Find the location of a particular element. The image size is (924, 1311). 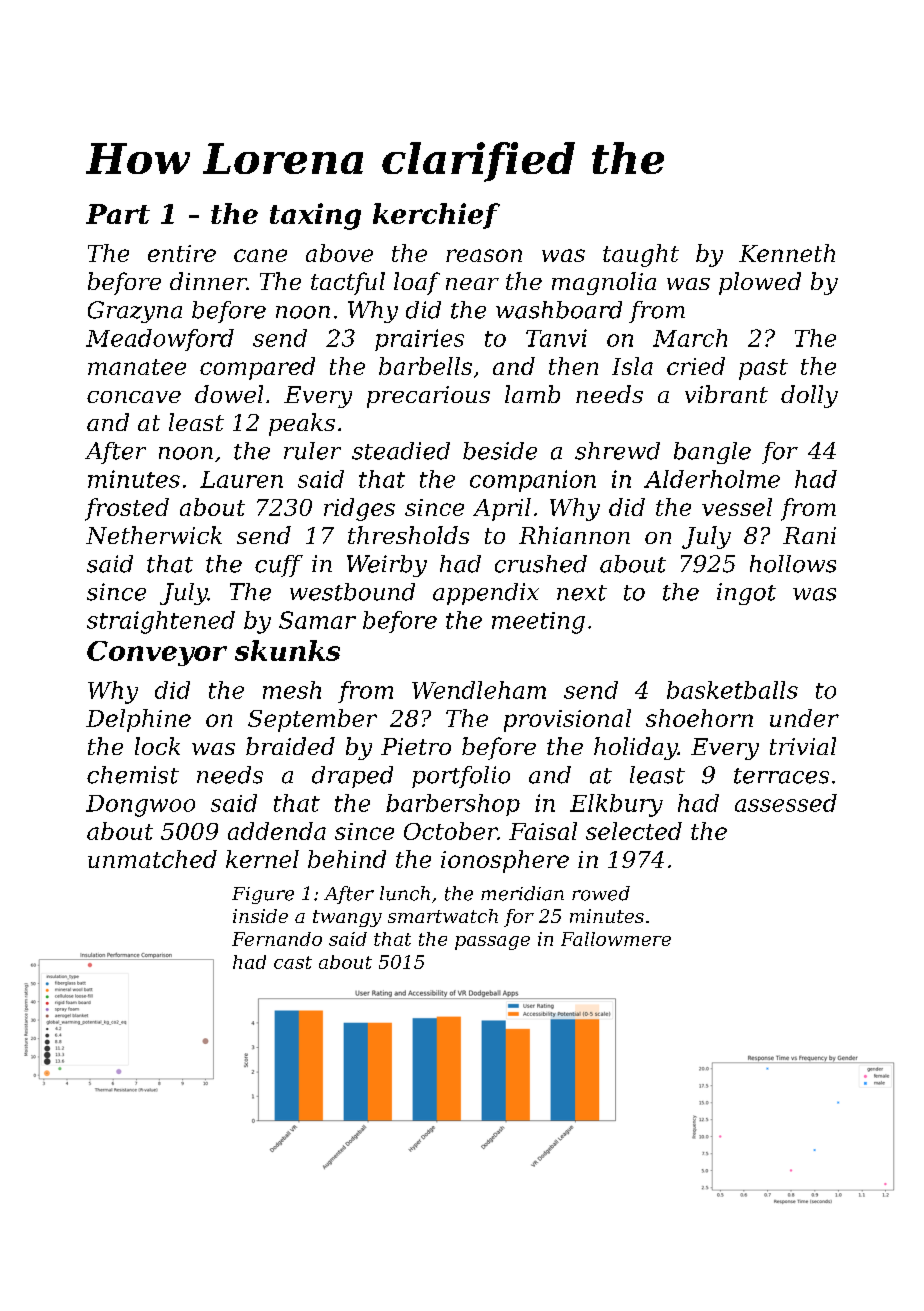

braided is located at coordinates (290, 746).
